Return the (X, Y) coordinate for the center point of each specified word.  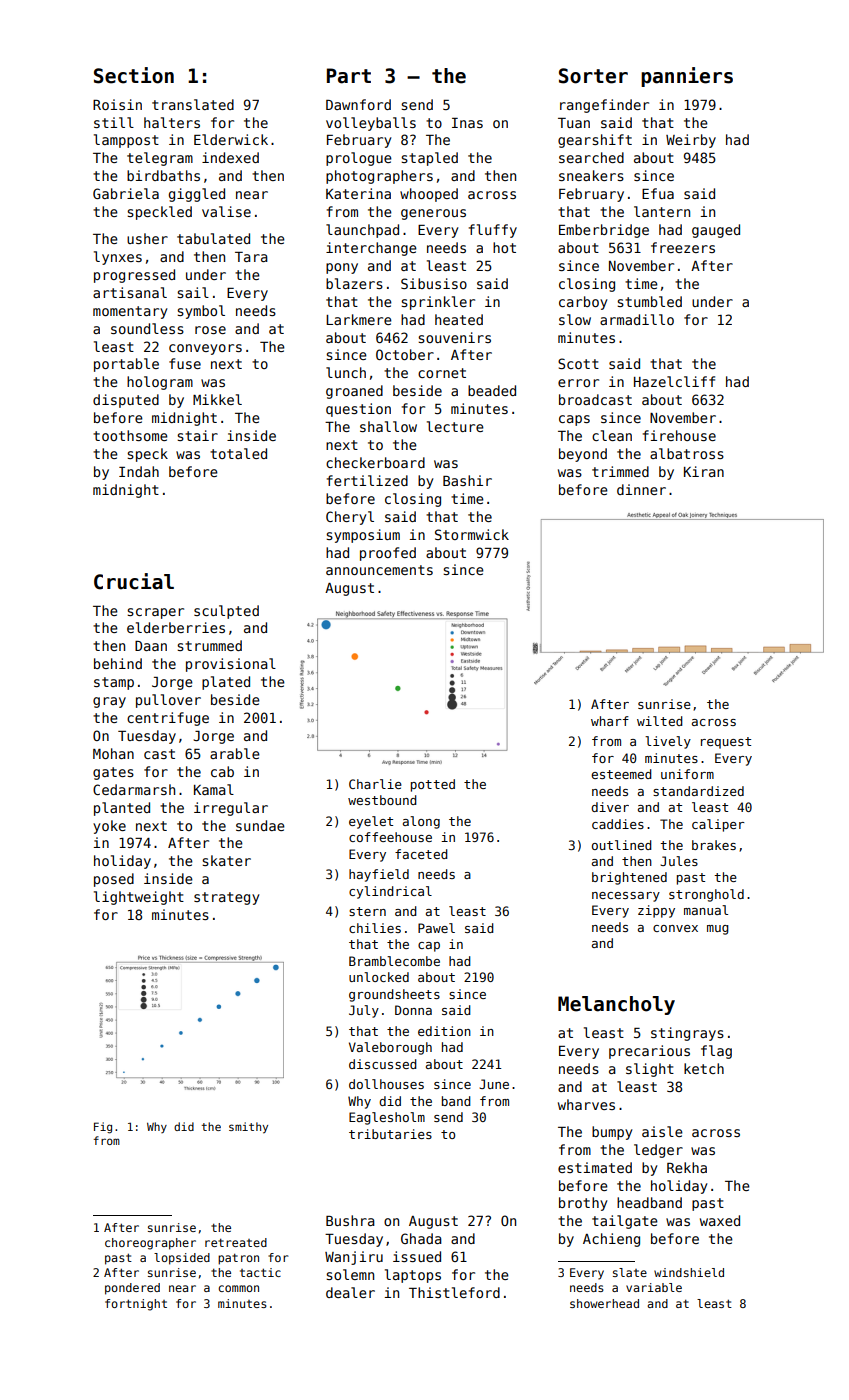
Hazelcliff (674, 381)
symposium (363, 536)
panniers (687, 77)
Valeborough (390, 1048)
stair (197, 435)
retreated (236, 1242)
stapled (429, 159)
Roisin (117, 104)
